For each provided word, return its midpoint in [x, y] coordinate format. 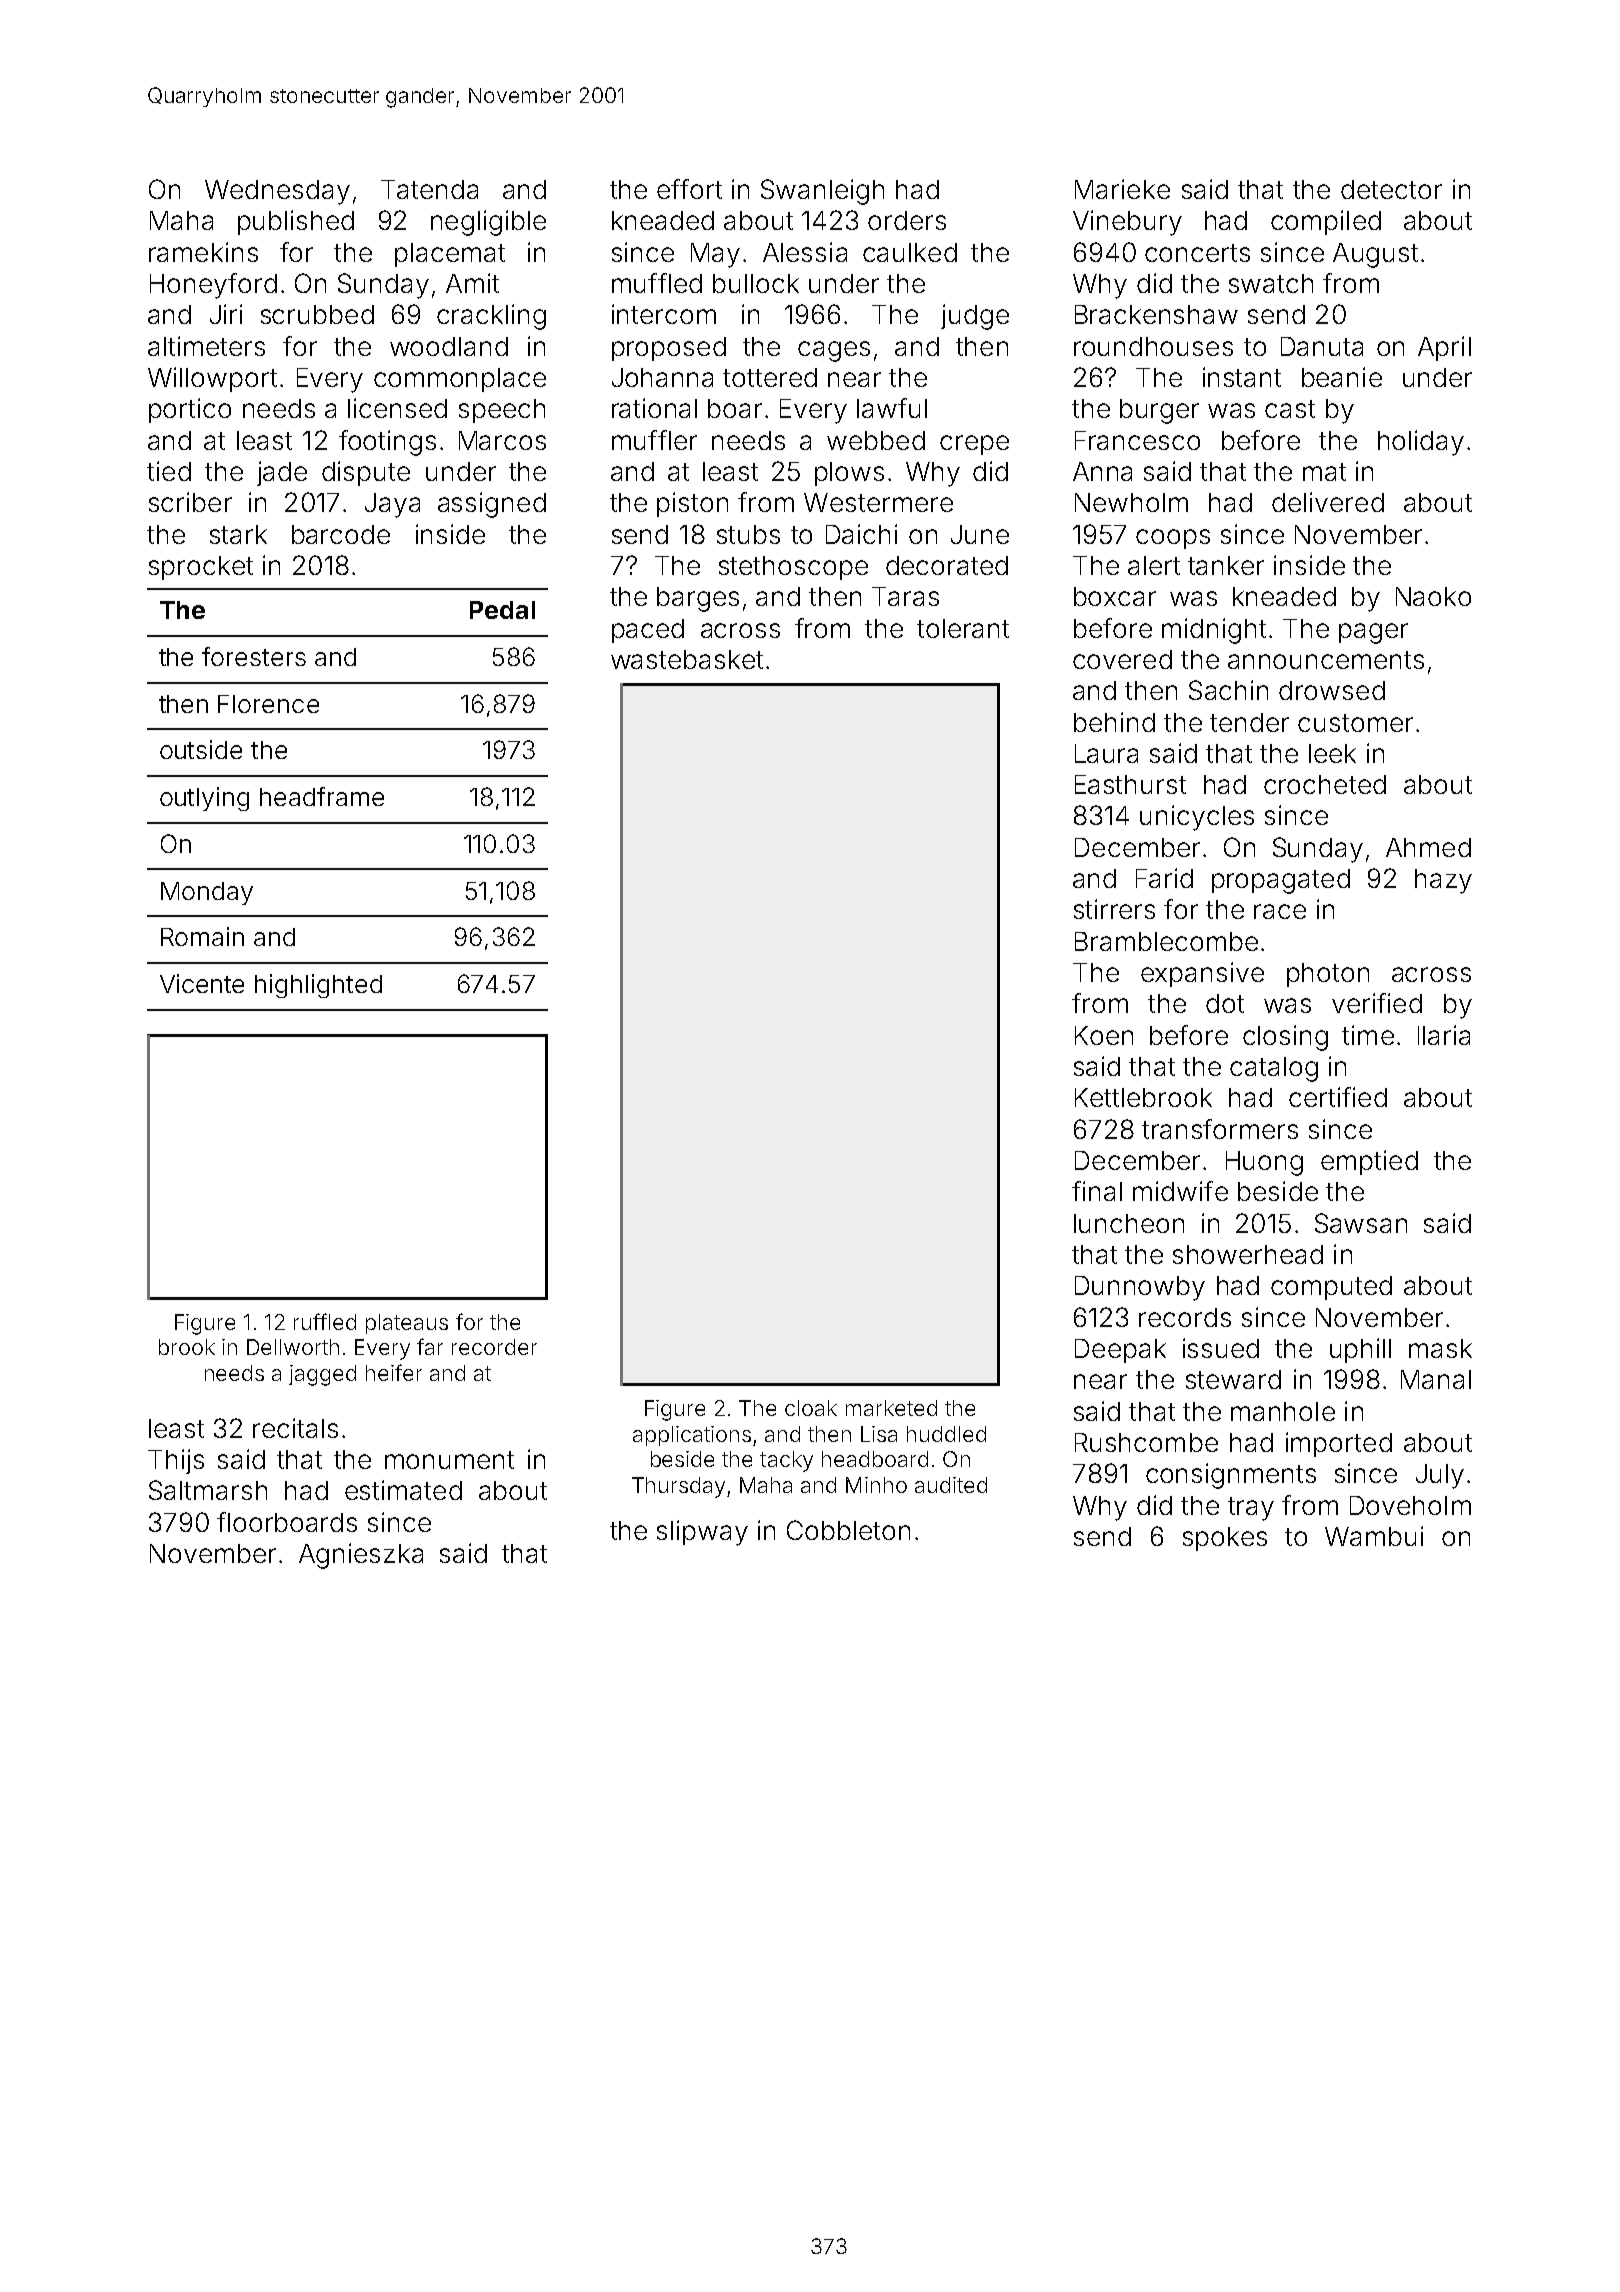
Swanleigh [822, 192]
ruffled [325, 1321]
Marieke [1122, 189]
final [1097, 1191]
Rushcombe [1146, 1442]
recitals [295, 1428]
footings [387, 443]
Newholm [1131, 502]
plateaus [407, 1324]
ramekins [203, 252]
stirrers [1114, 909]
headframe [322, 796]
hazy [1443, 881]
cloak [811, 1408]
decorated [947, 565]
